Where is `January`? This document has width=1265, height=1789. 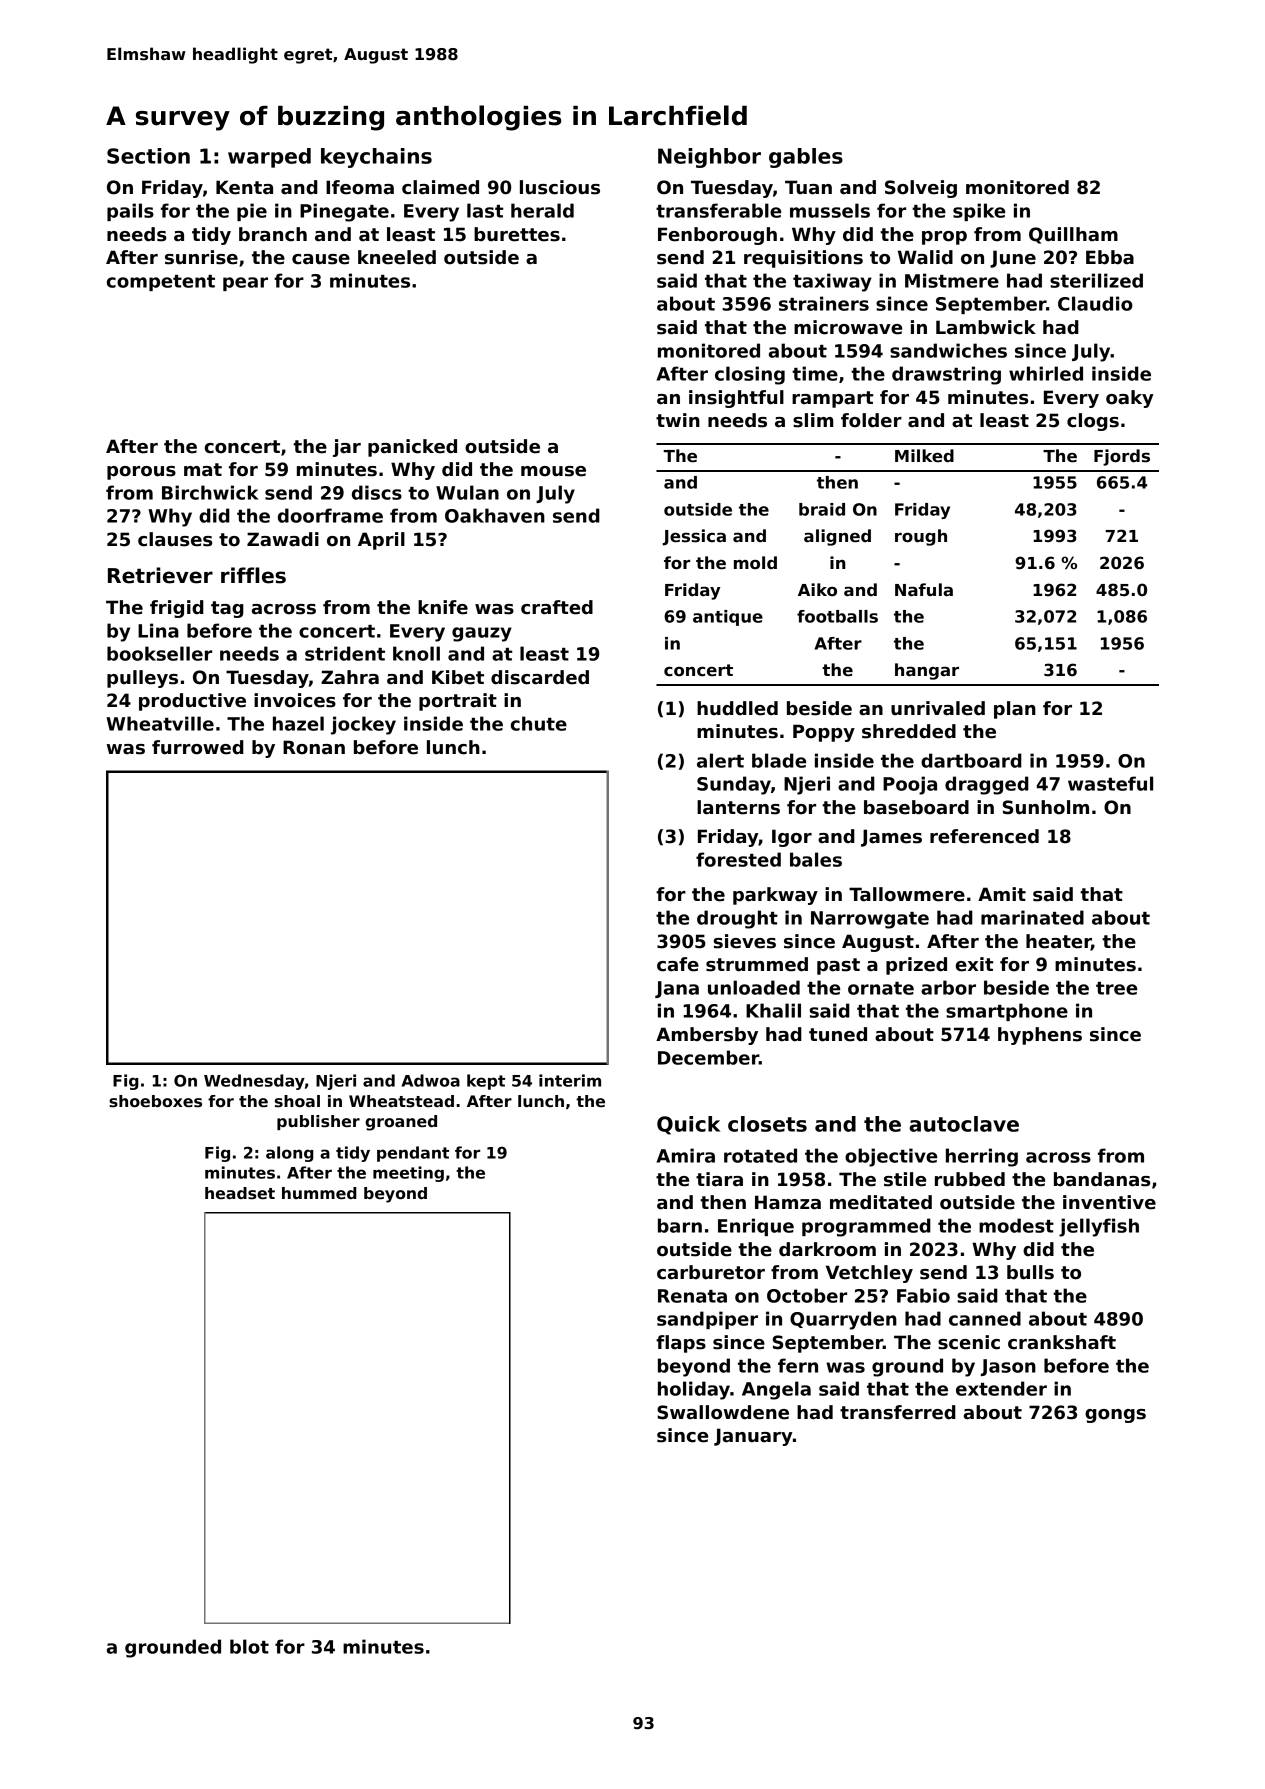
January is located at coordinates (753, 1437).
